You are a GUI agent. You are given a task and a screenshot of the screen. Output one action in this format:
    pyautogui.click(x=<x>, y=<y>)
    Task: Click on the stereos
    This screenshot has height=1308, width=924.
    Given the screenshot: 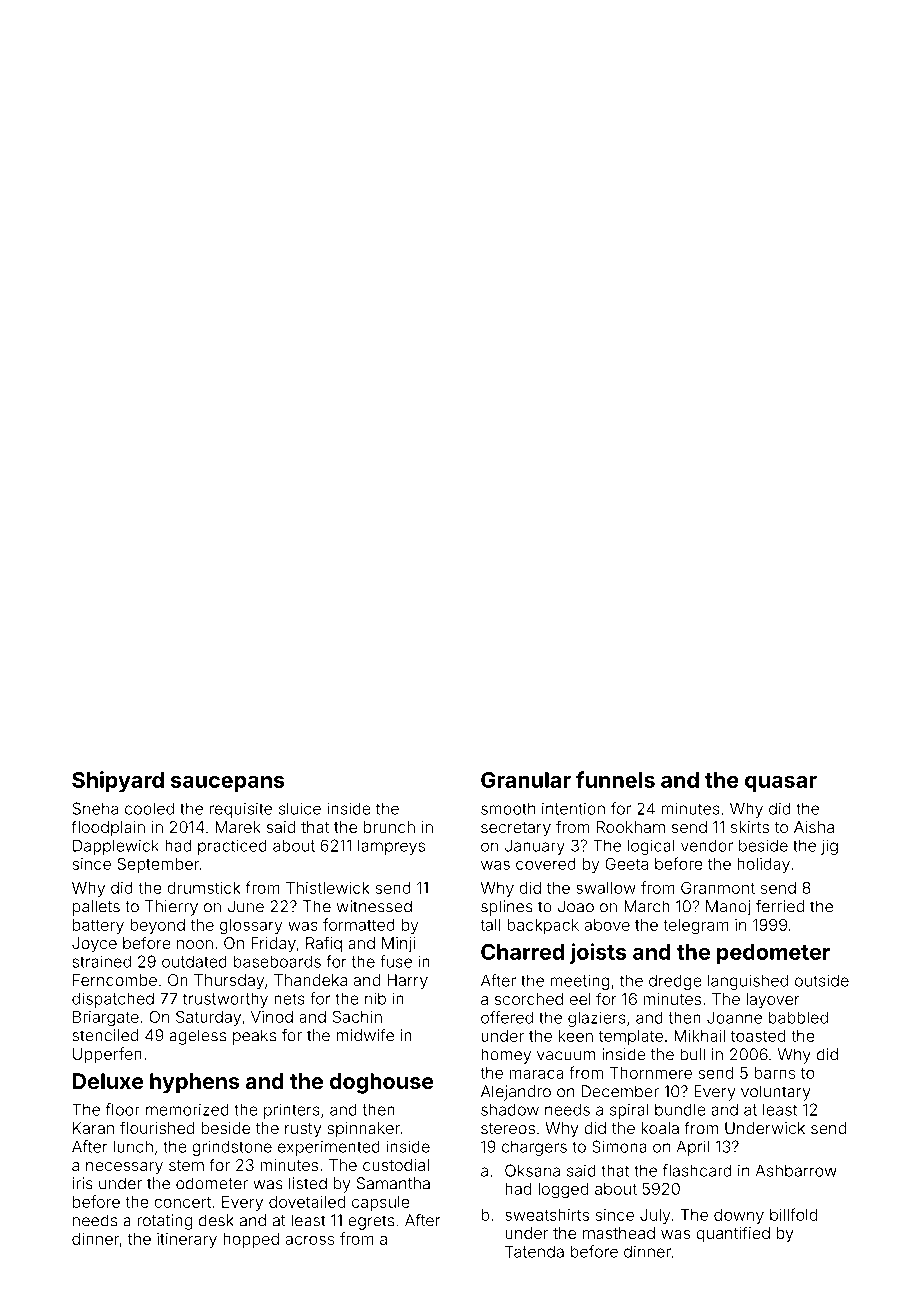 What is the action you would take?
    pyautogui.click(x=508, y=1128)
